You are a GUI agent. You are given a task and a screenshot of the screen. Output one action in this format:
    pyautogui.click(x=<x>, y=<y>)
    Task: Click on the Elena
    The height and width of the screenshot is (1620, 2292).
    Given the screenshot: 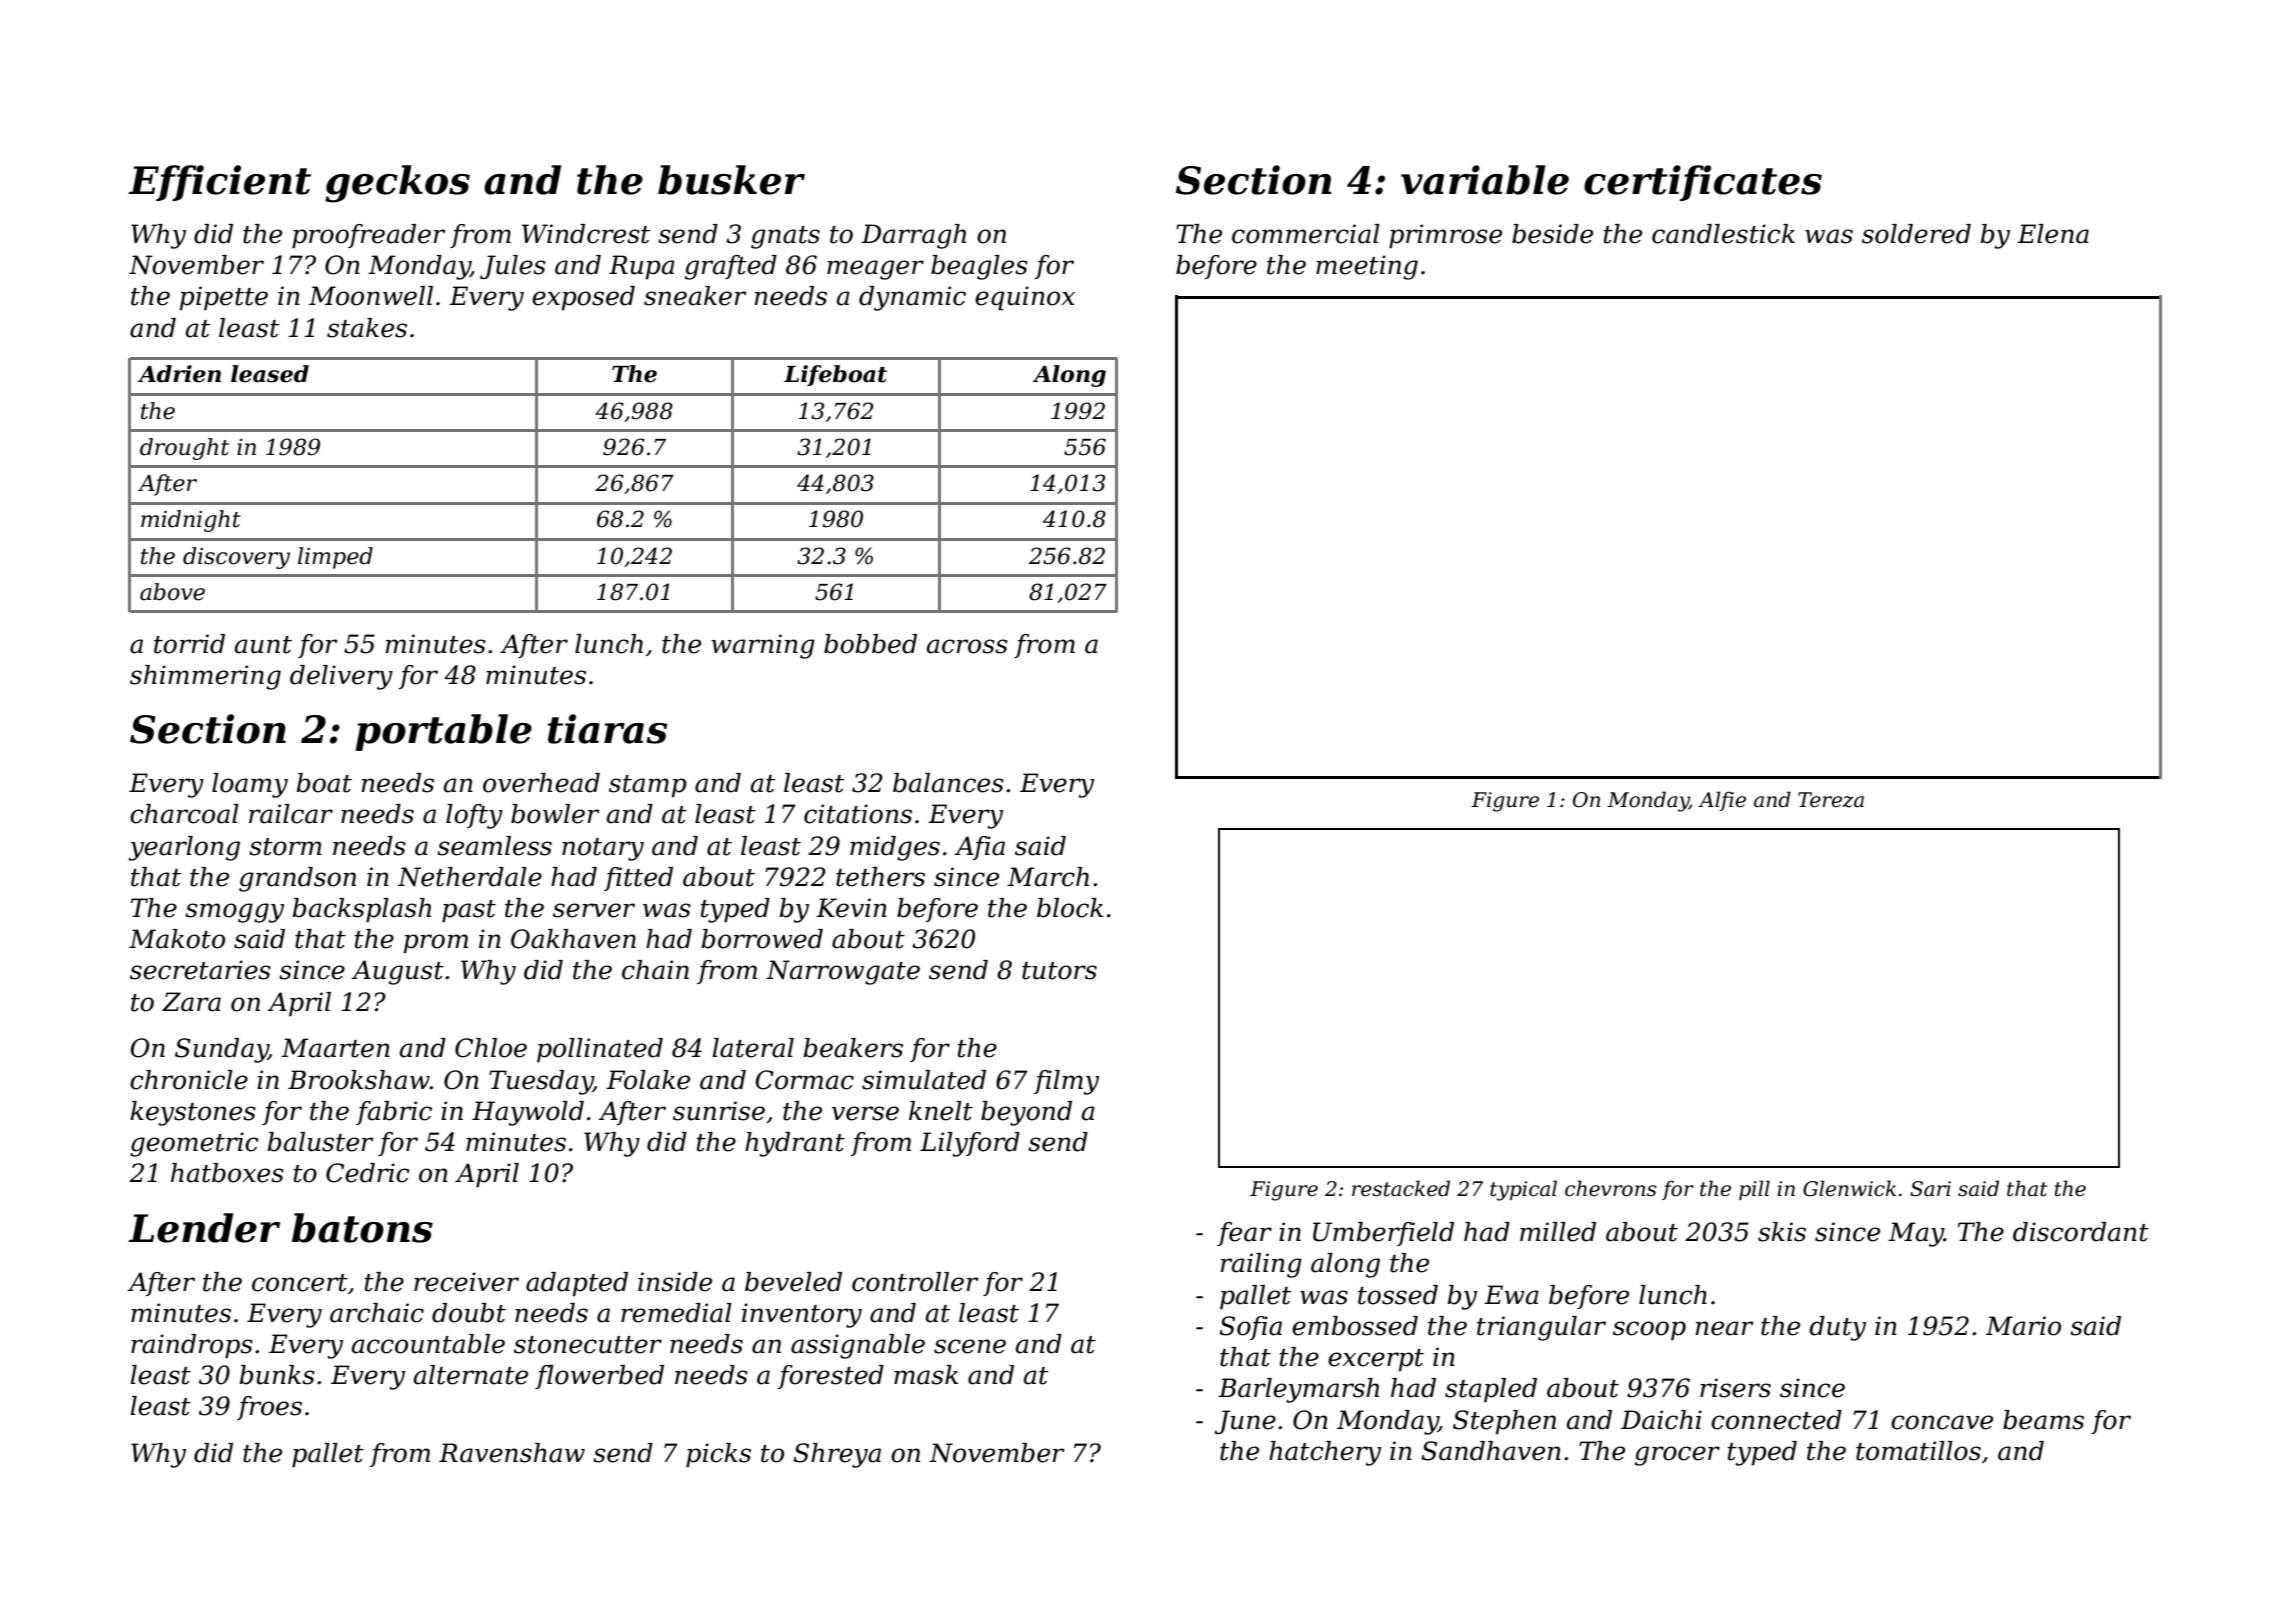 What is the action you would take?
    pyautogui.click(x=2053, y=234)
